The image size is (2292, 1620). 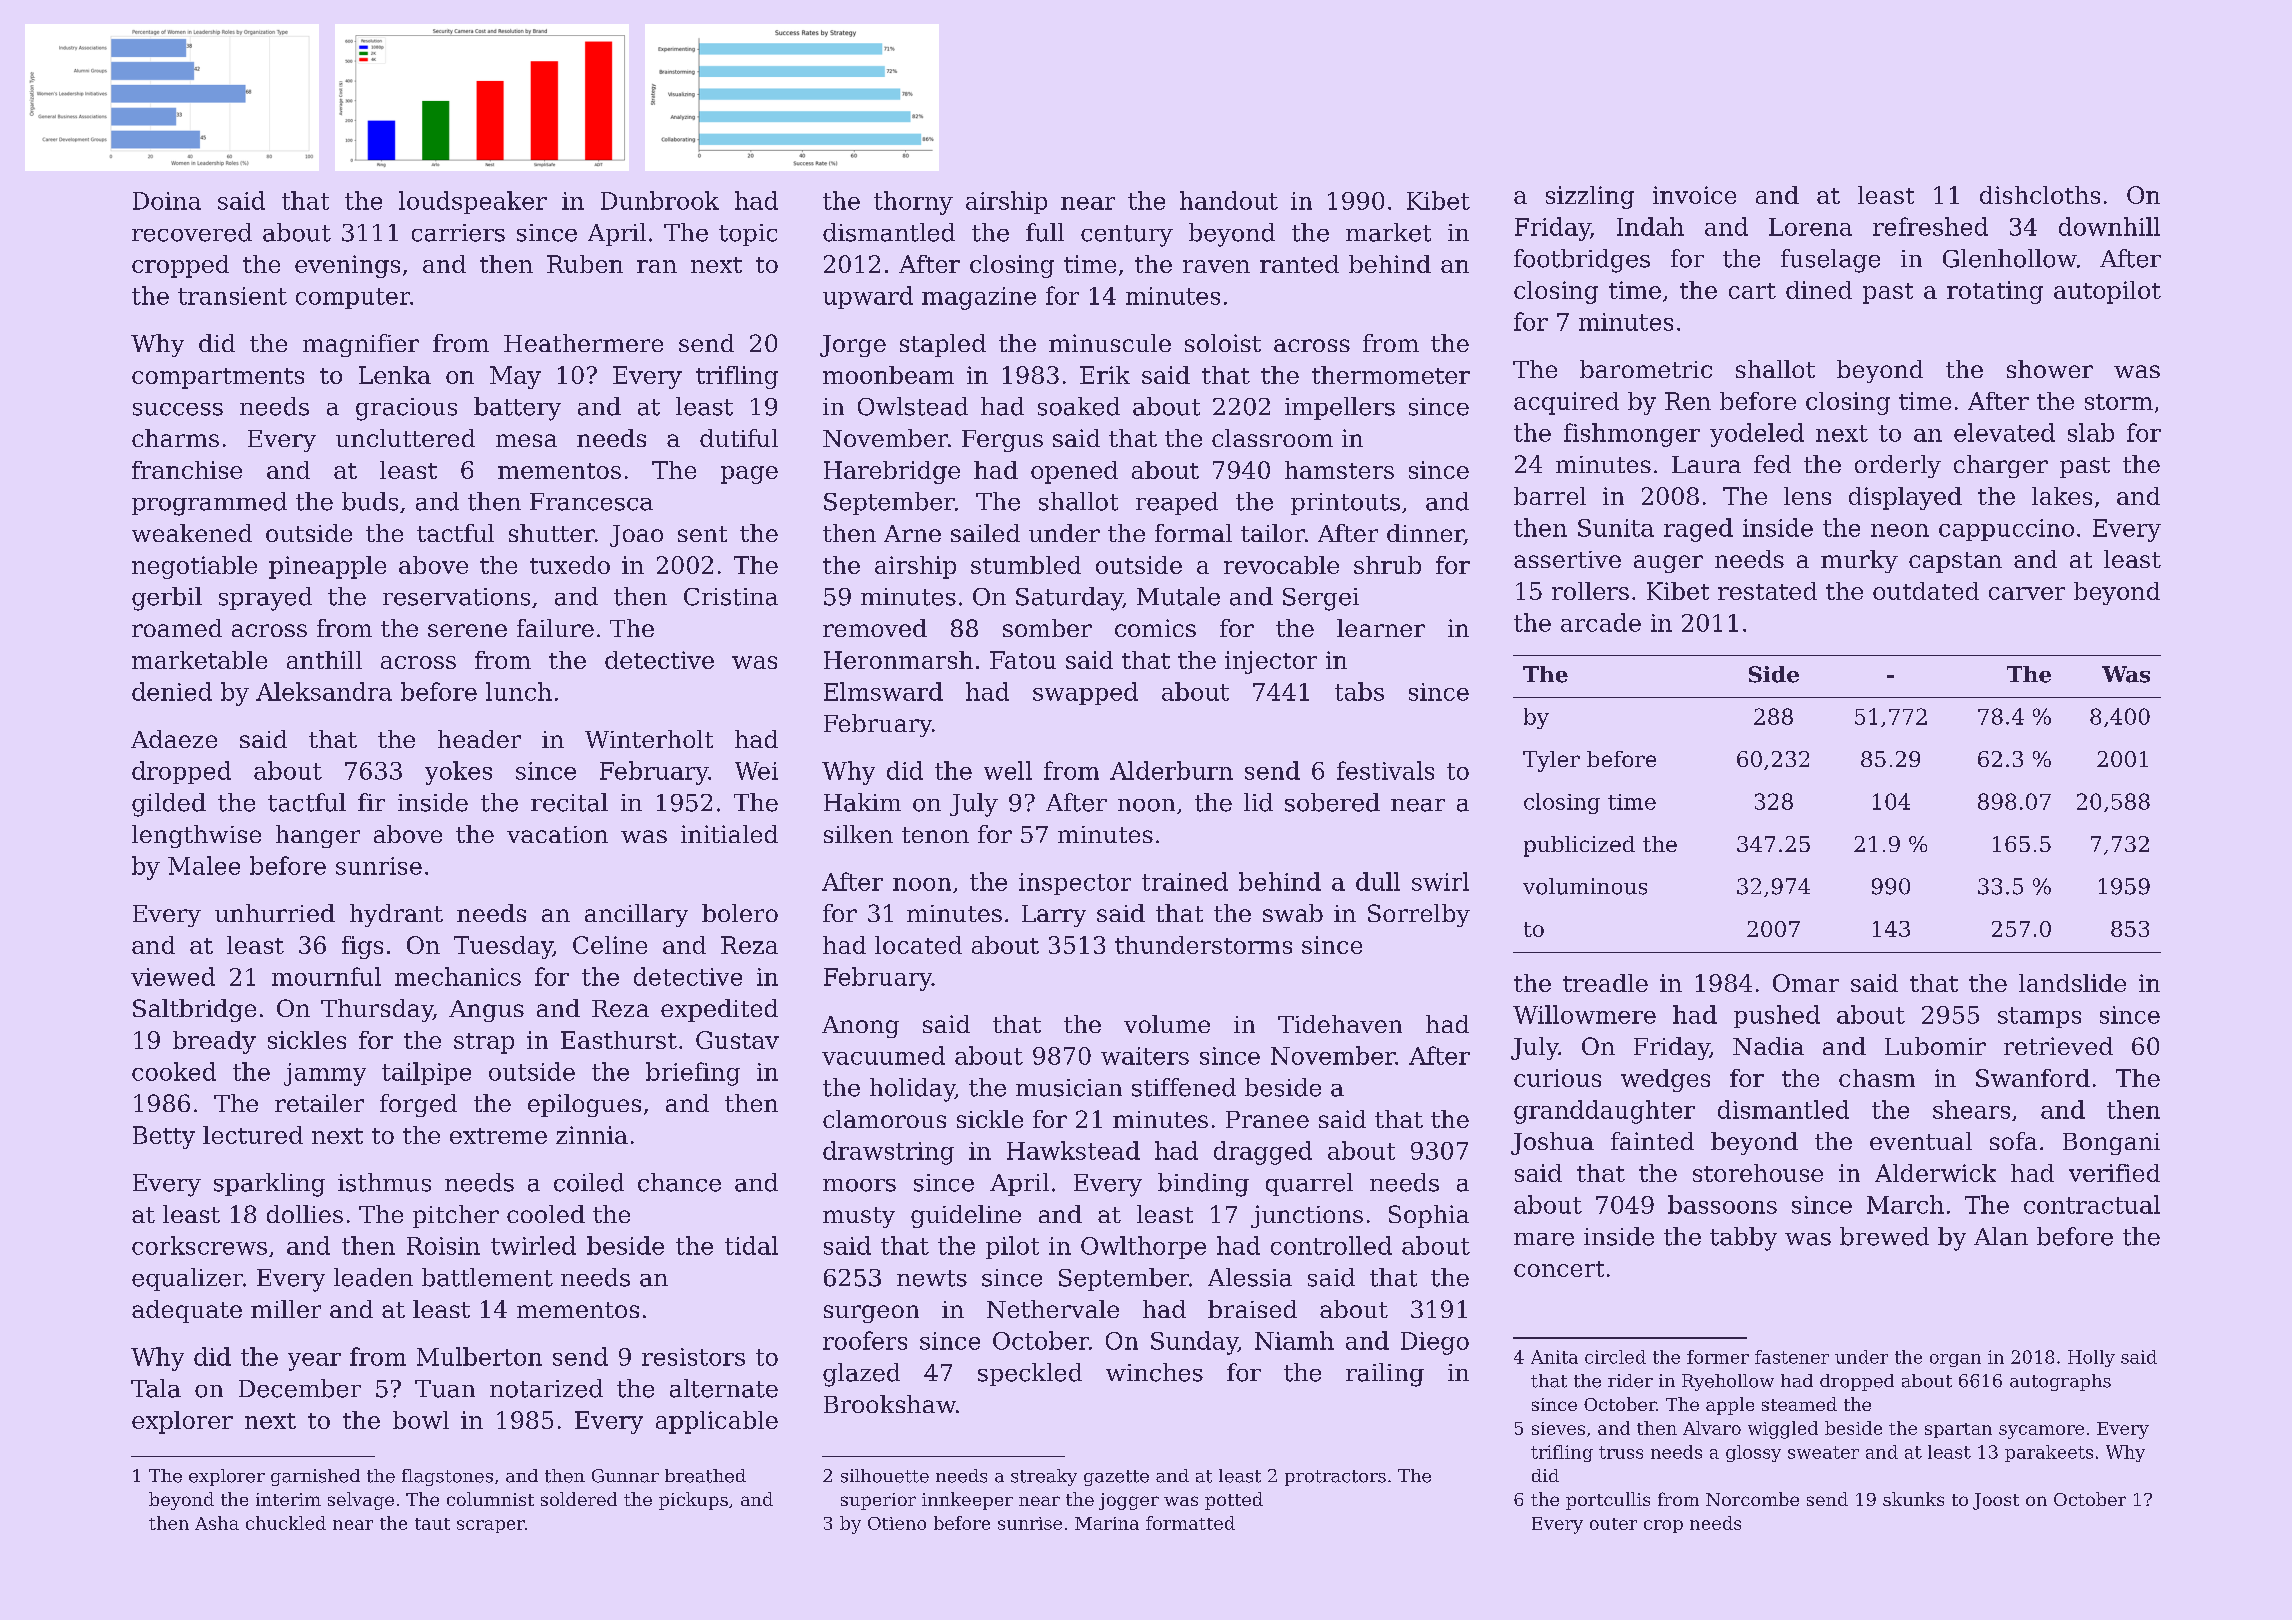 What do you see at coordinates (2027, 593) in the page?
I see `carver` at bounding box center [2027, 593].
